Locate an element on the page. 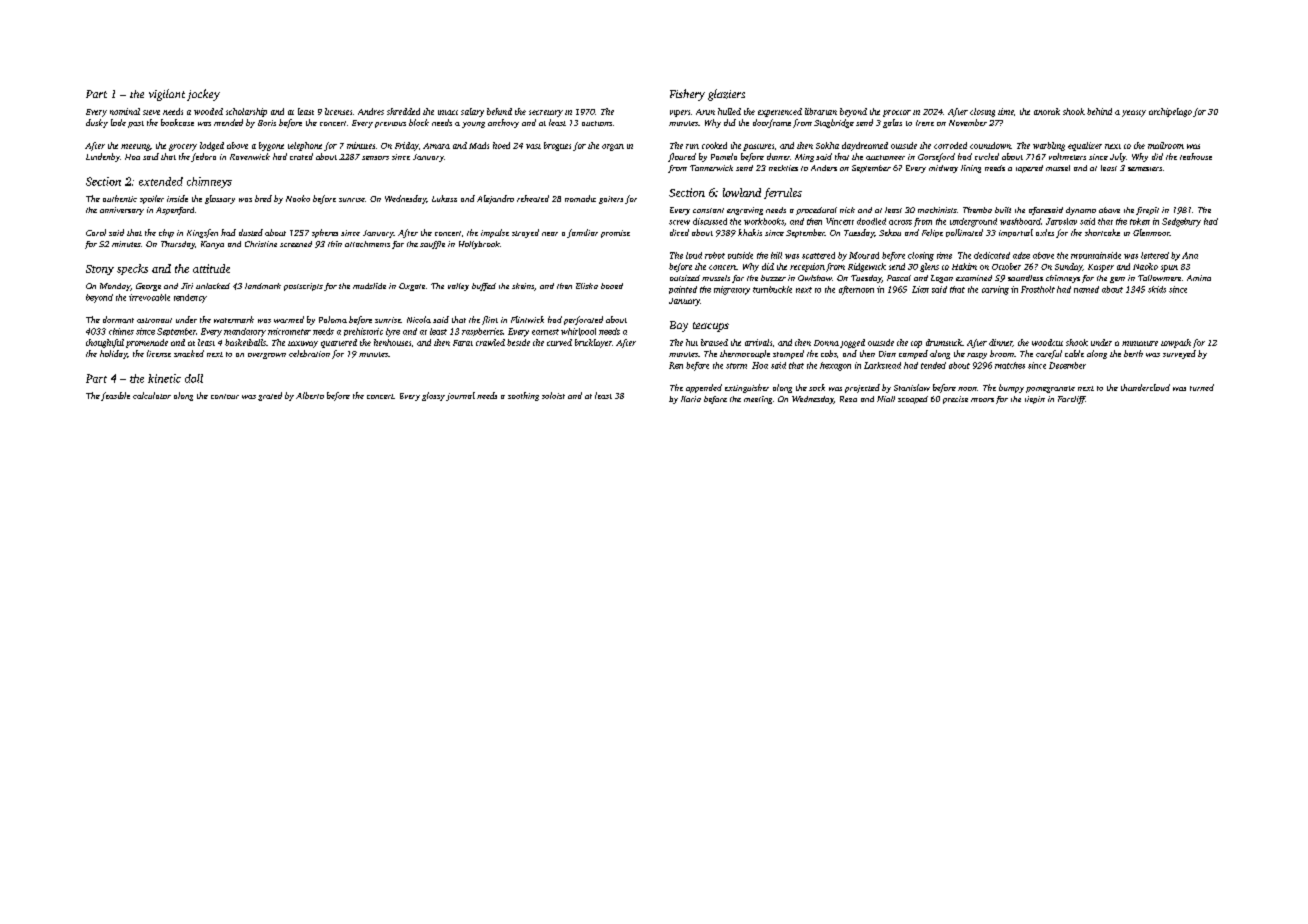 This image has height=924, width=1308. Alberto is located at coordinates (310, 395).
